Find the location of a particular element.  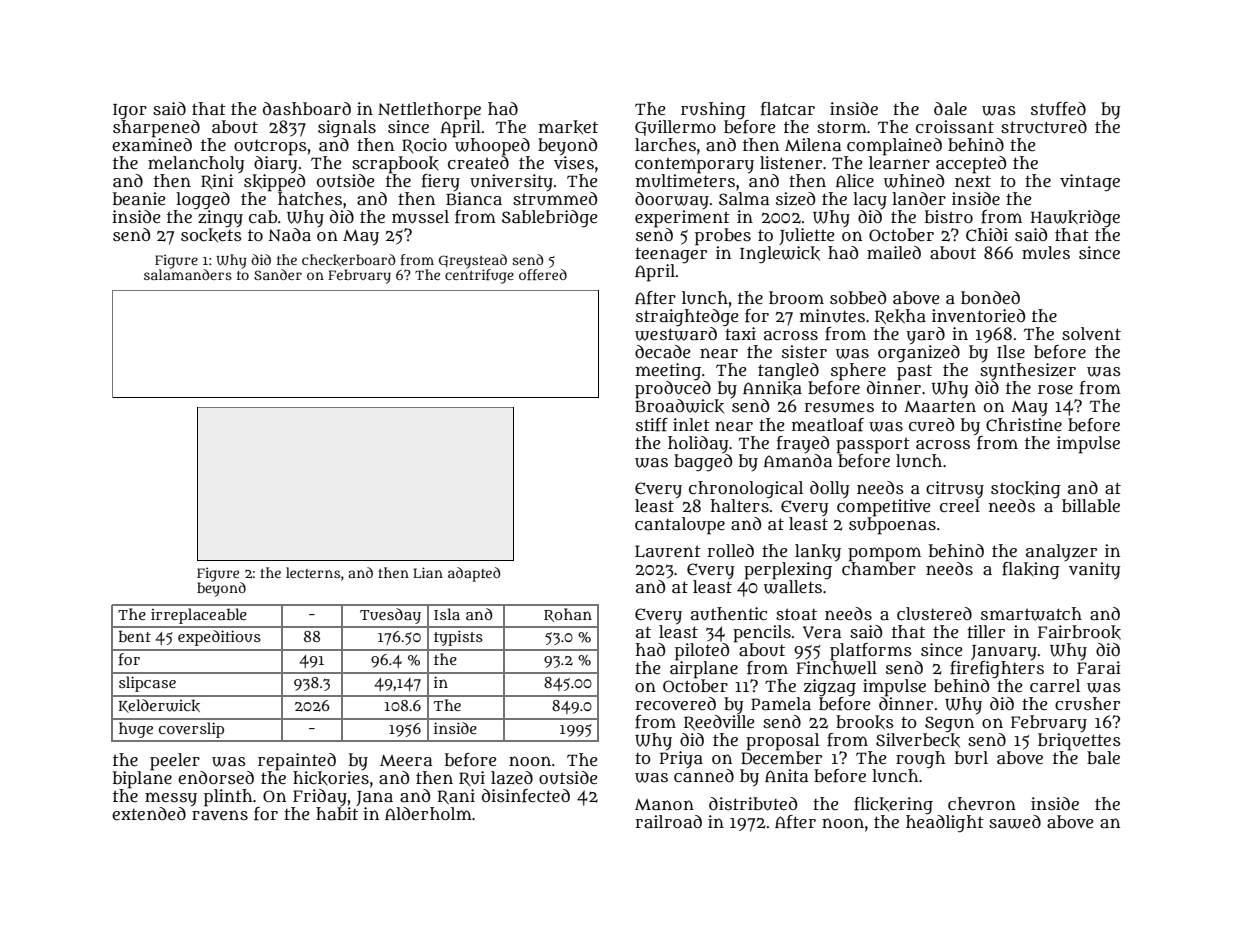

Lian is located at coordinates (428, 572).
